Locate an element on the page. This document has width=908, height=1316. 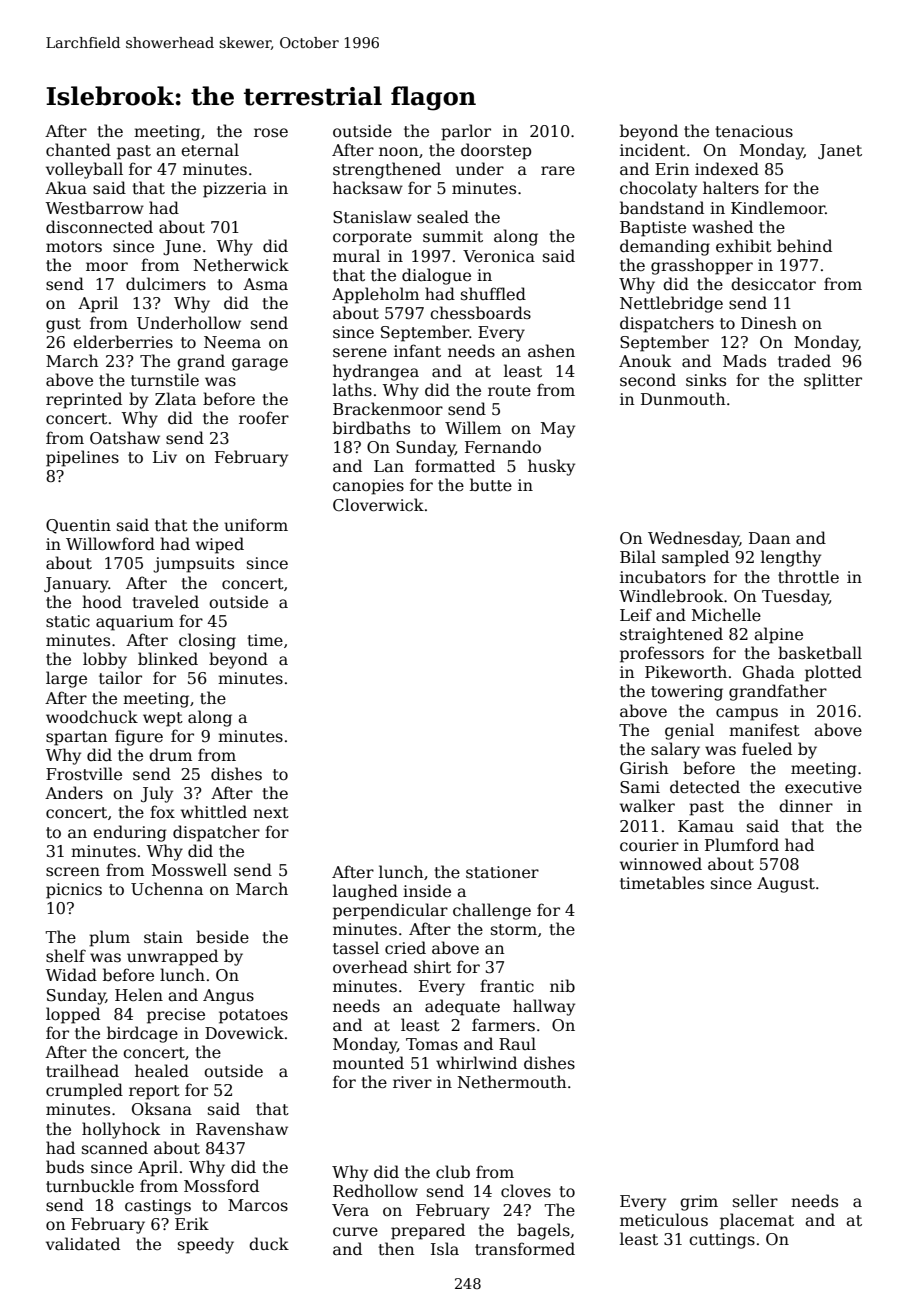
enduring is located at coordinates (130, 833).
